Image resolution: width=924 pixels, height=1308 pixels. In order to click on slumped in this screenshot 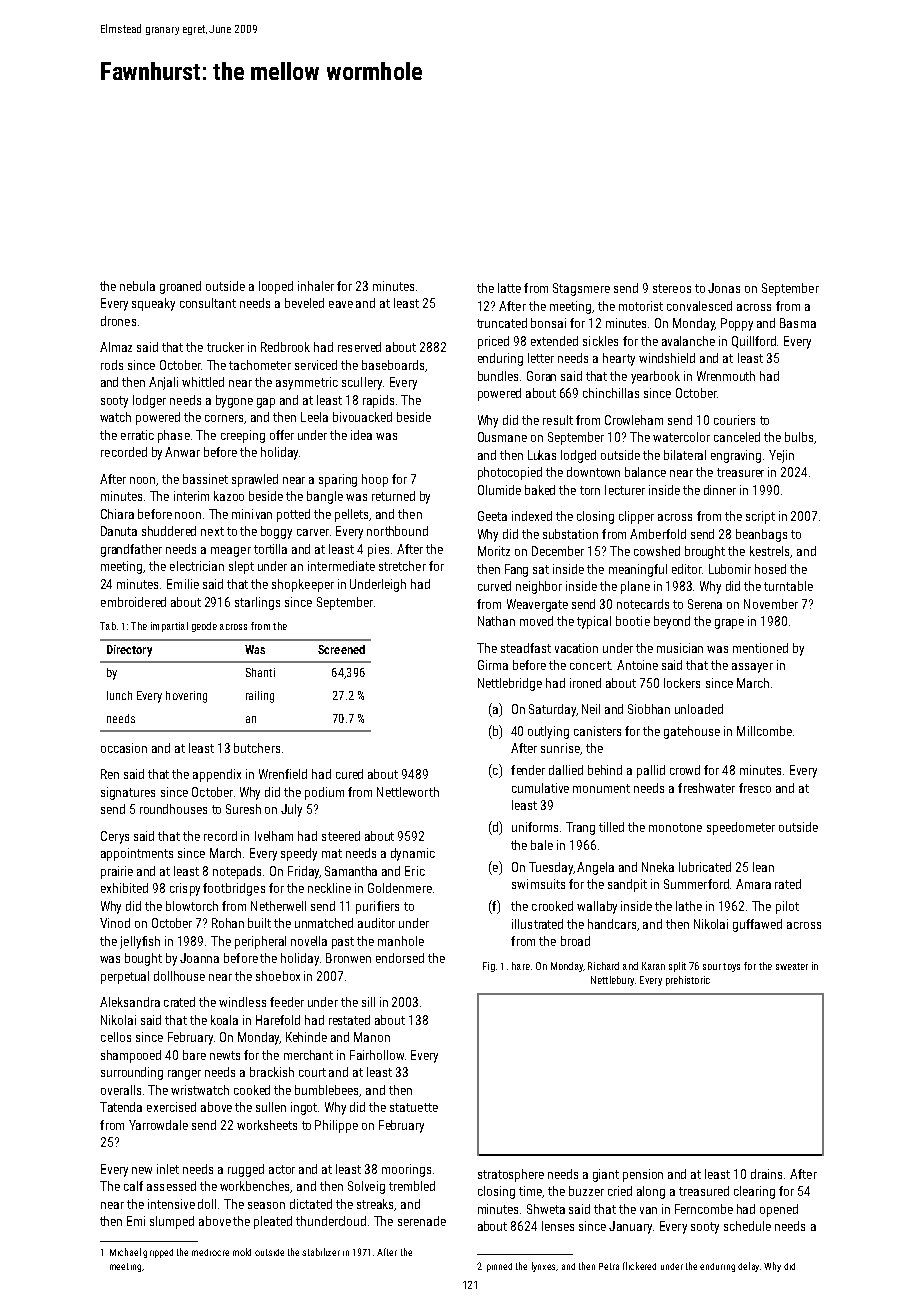, I will do `click(172, 1222)`.
